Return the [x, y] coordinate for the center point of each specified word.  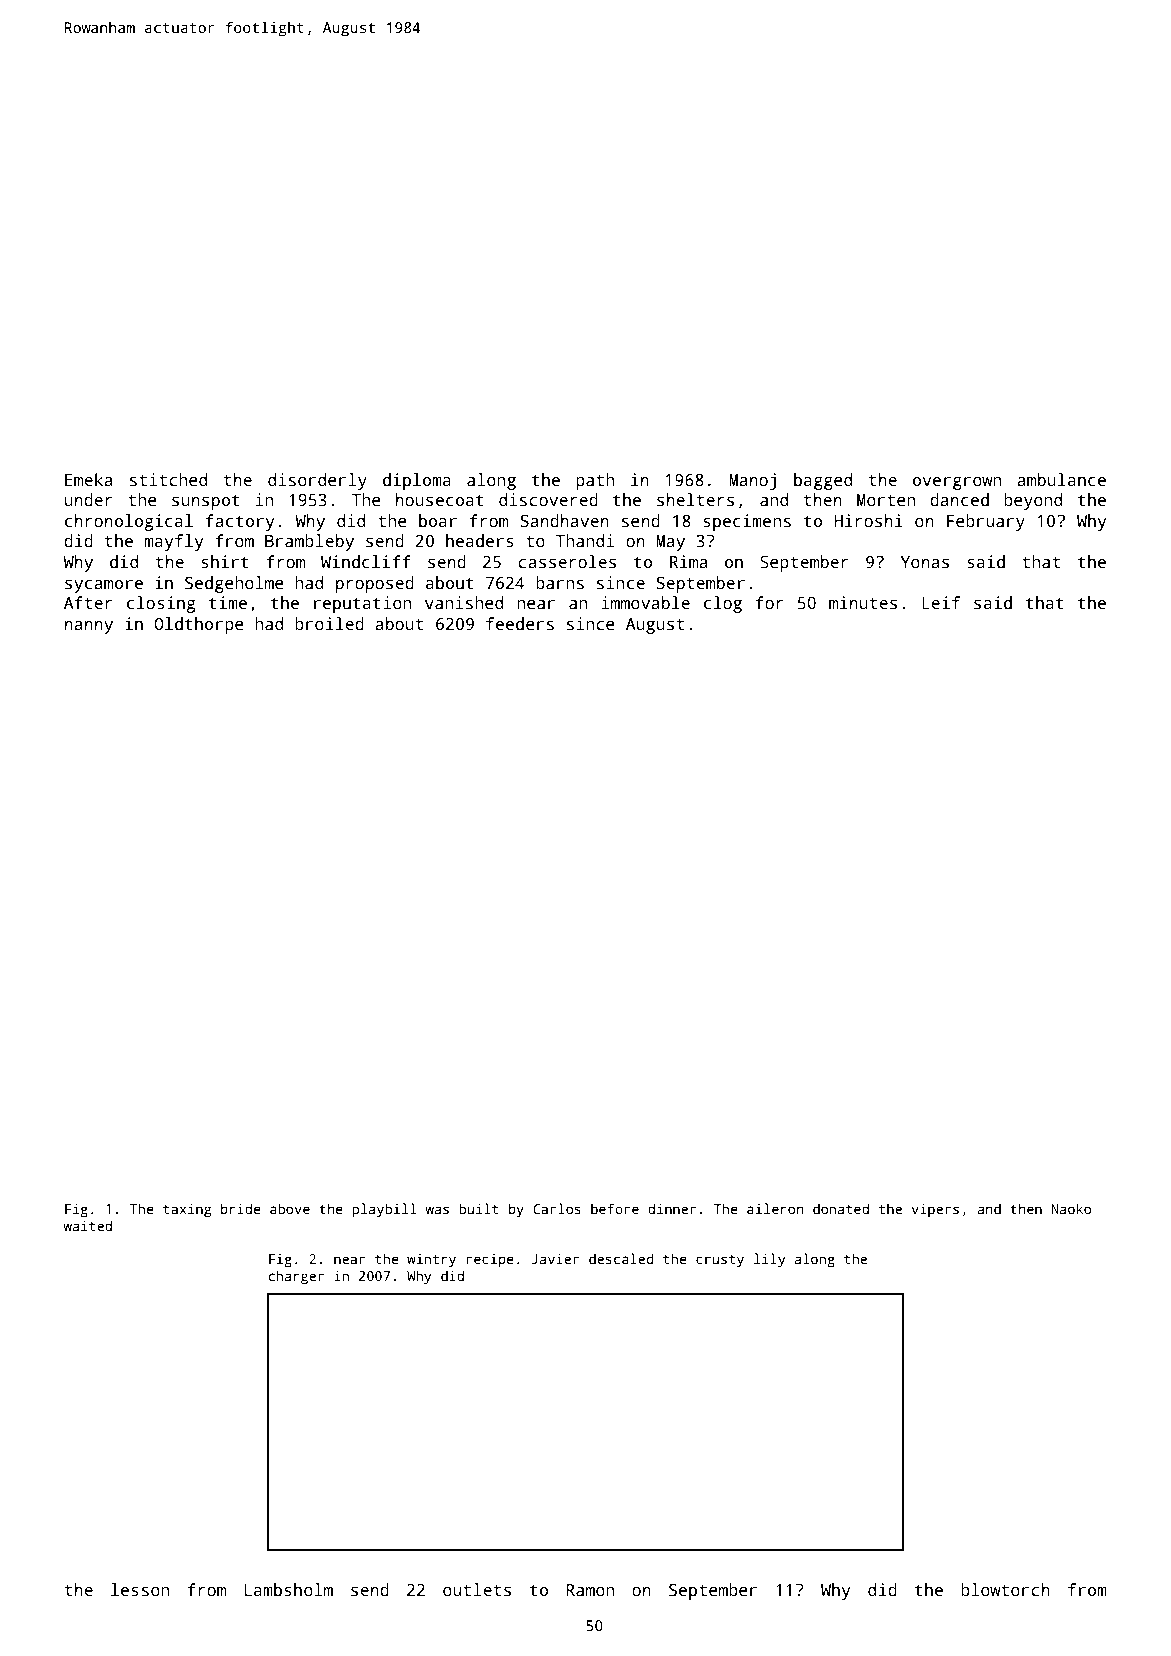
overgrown [957, 483]
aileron [775, 1208]
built [478, 1208]
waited [87, 1225]
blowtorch [1005, 1590]
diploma [417, 481]
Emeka [88, 480]
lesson [140, 1590]
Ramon [590, 1590]
